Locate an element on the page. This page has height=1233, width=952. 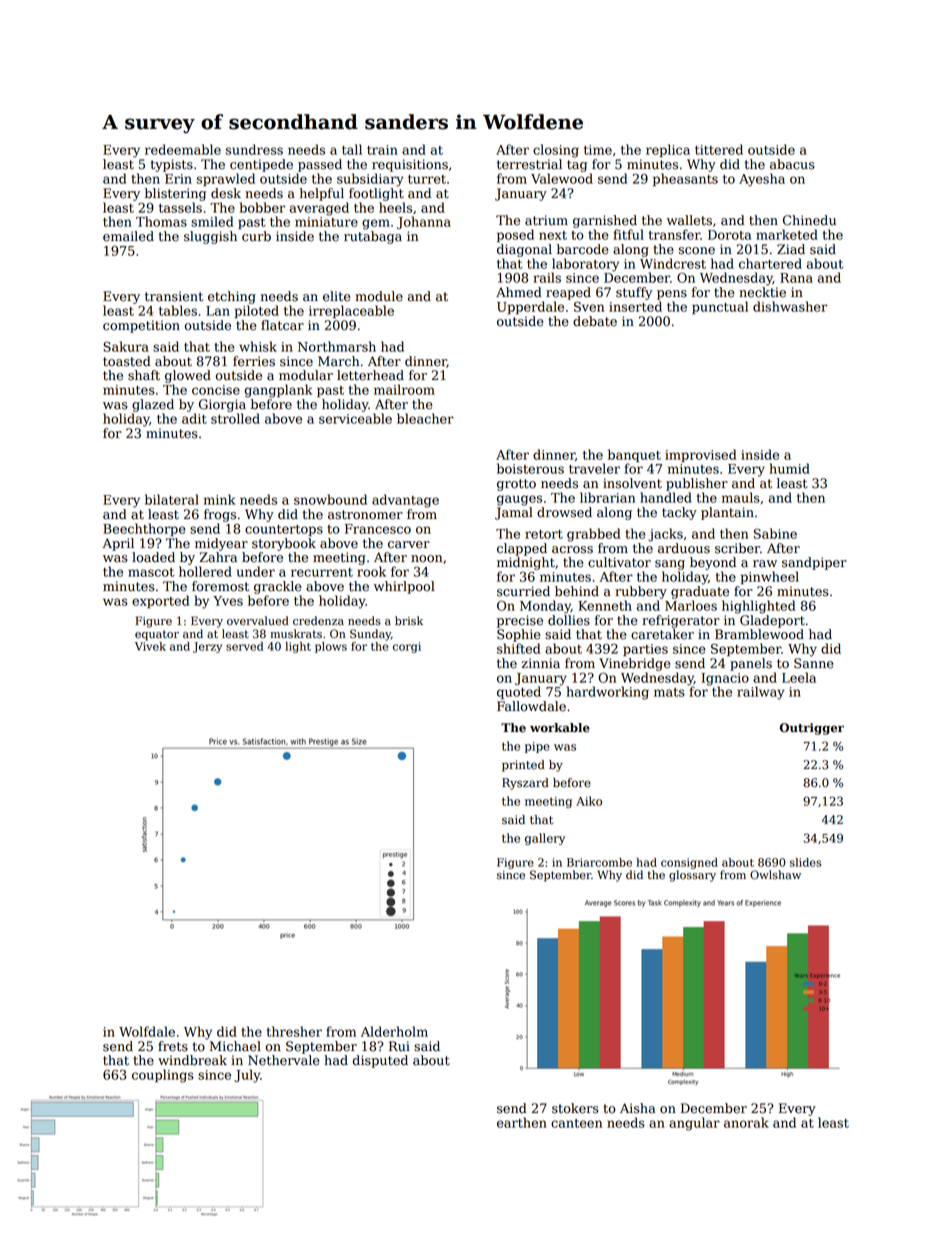
centipede is located at coordinates (261, 165).
